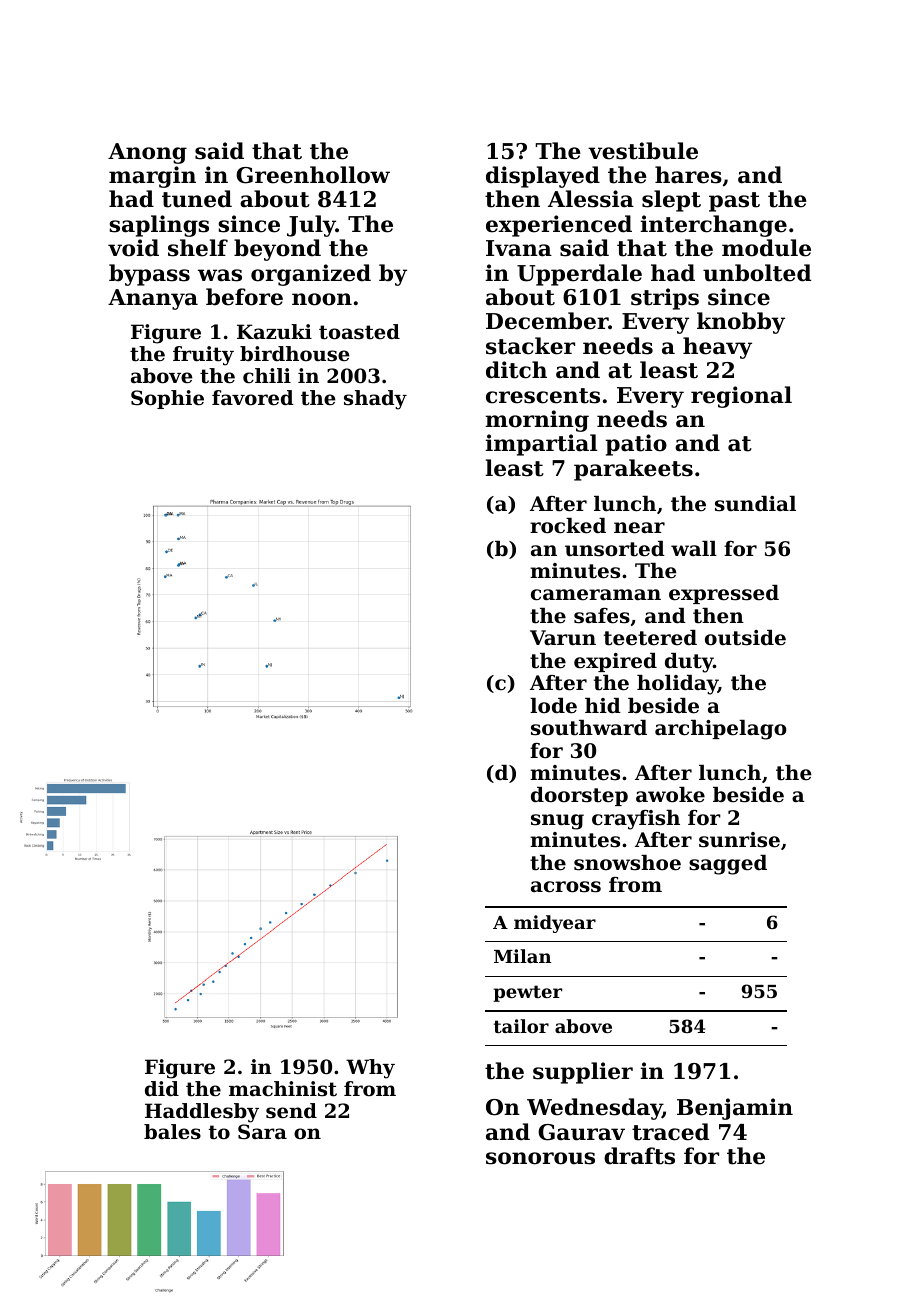 This screenshot has width=924, height=1314. I want to click on tailor, so click(521, 1026).
